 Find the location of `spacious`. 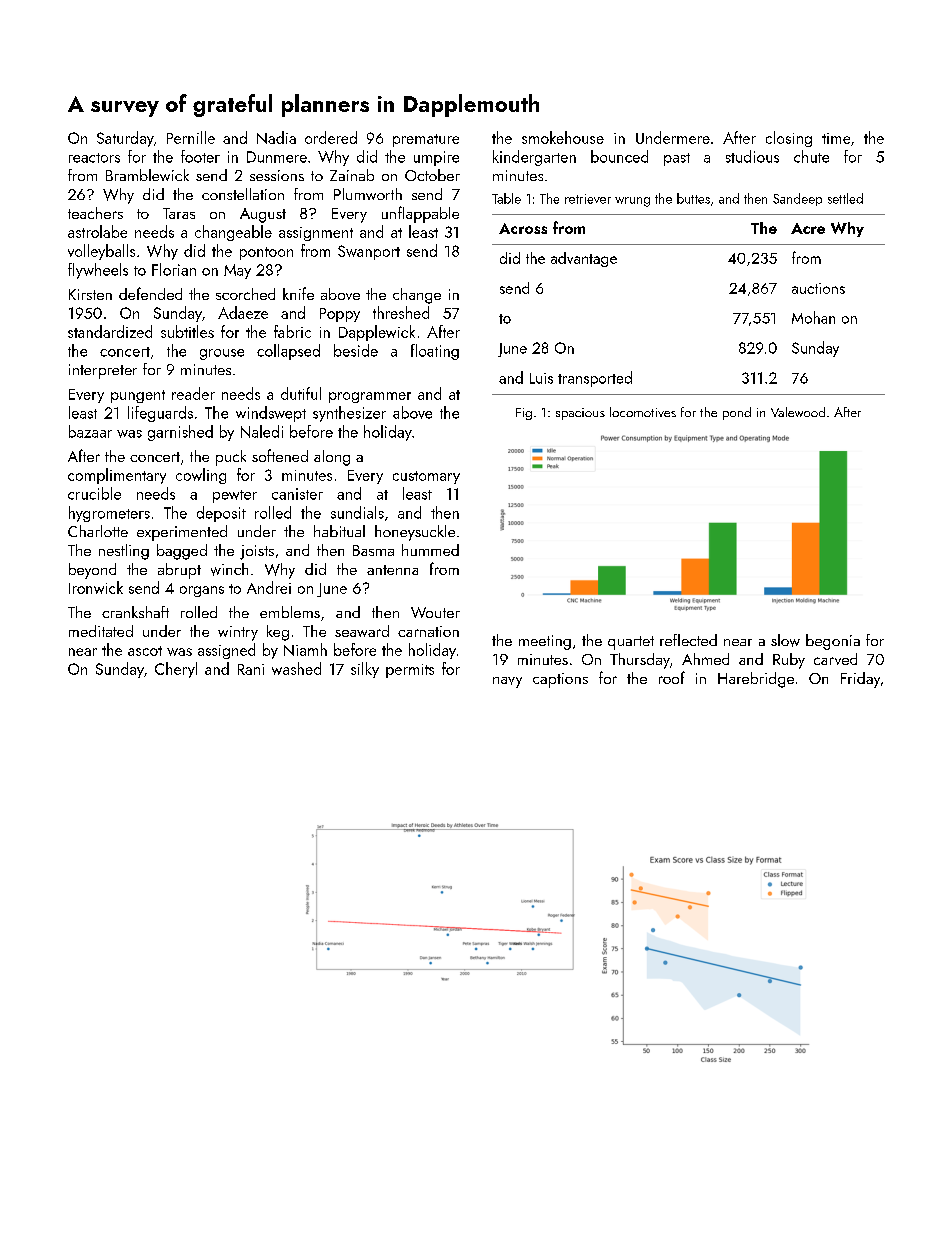

spacious is located at coordinates (580, 414).
